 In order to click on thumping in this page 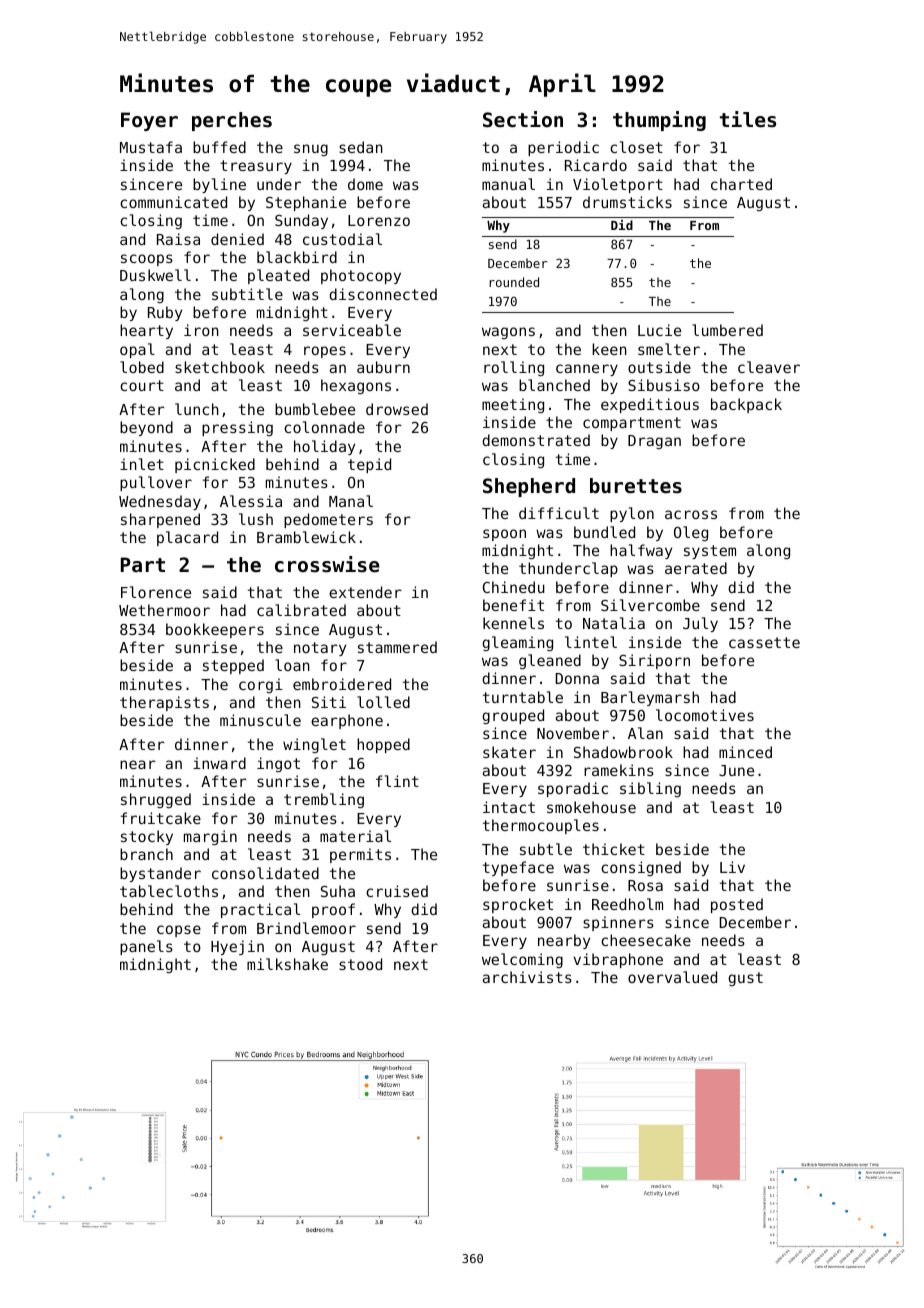, I will do `click(659, 121)`.
